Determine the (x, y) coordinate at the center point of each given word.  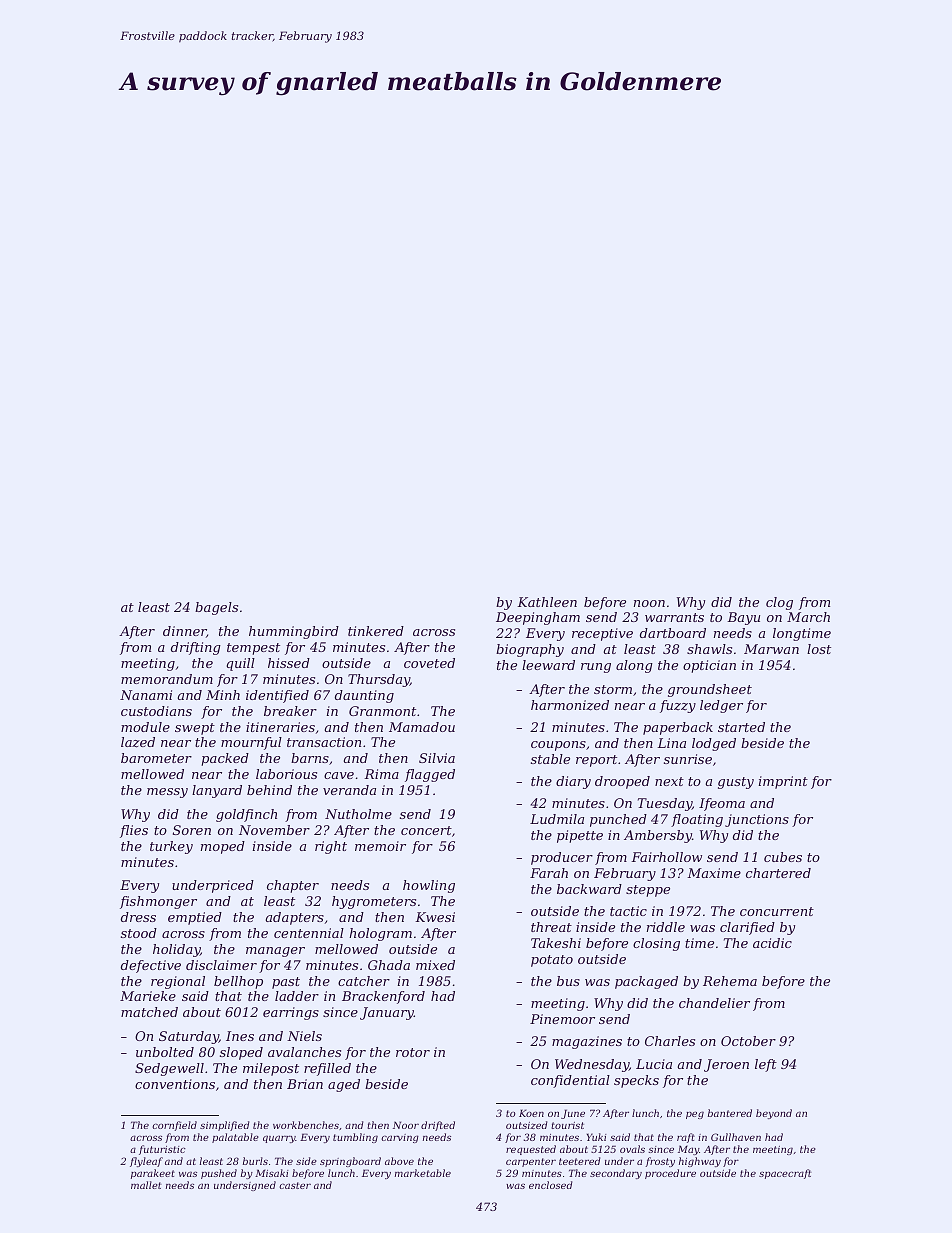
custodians (156, 711)
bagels (216, 608)
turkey (171, 847)
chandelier (714, 1003)
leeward (548, 665)
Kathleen (547, 602)
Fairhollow (666, 857)
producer (562, 858)
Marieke (148, 996)
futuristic (162, 1150)
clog (779, 603)
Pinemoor (562, 1019)
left (766, 1065)
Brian (305, 1084)
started (741, 727)
